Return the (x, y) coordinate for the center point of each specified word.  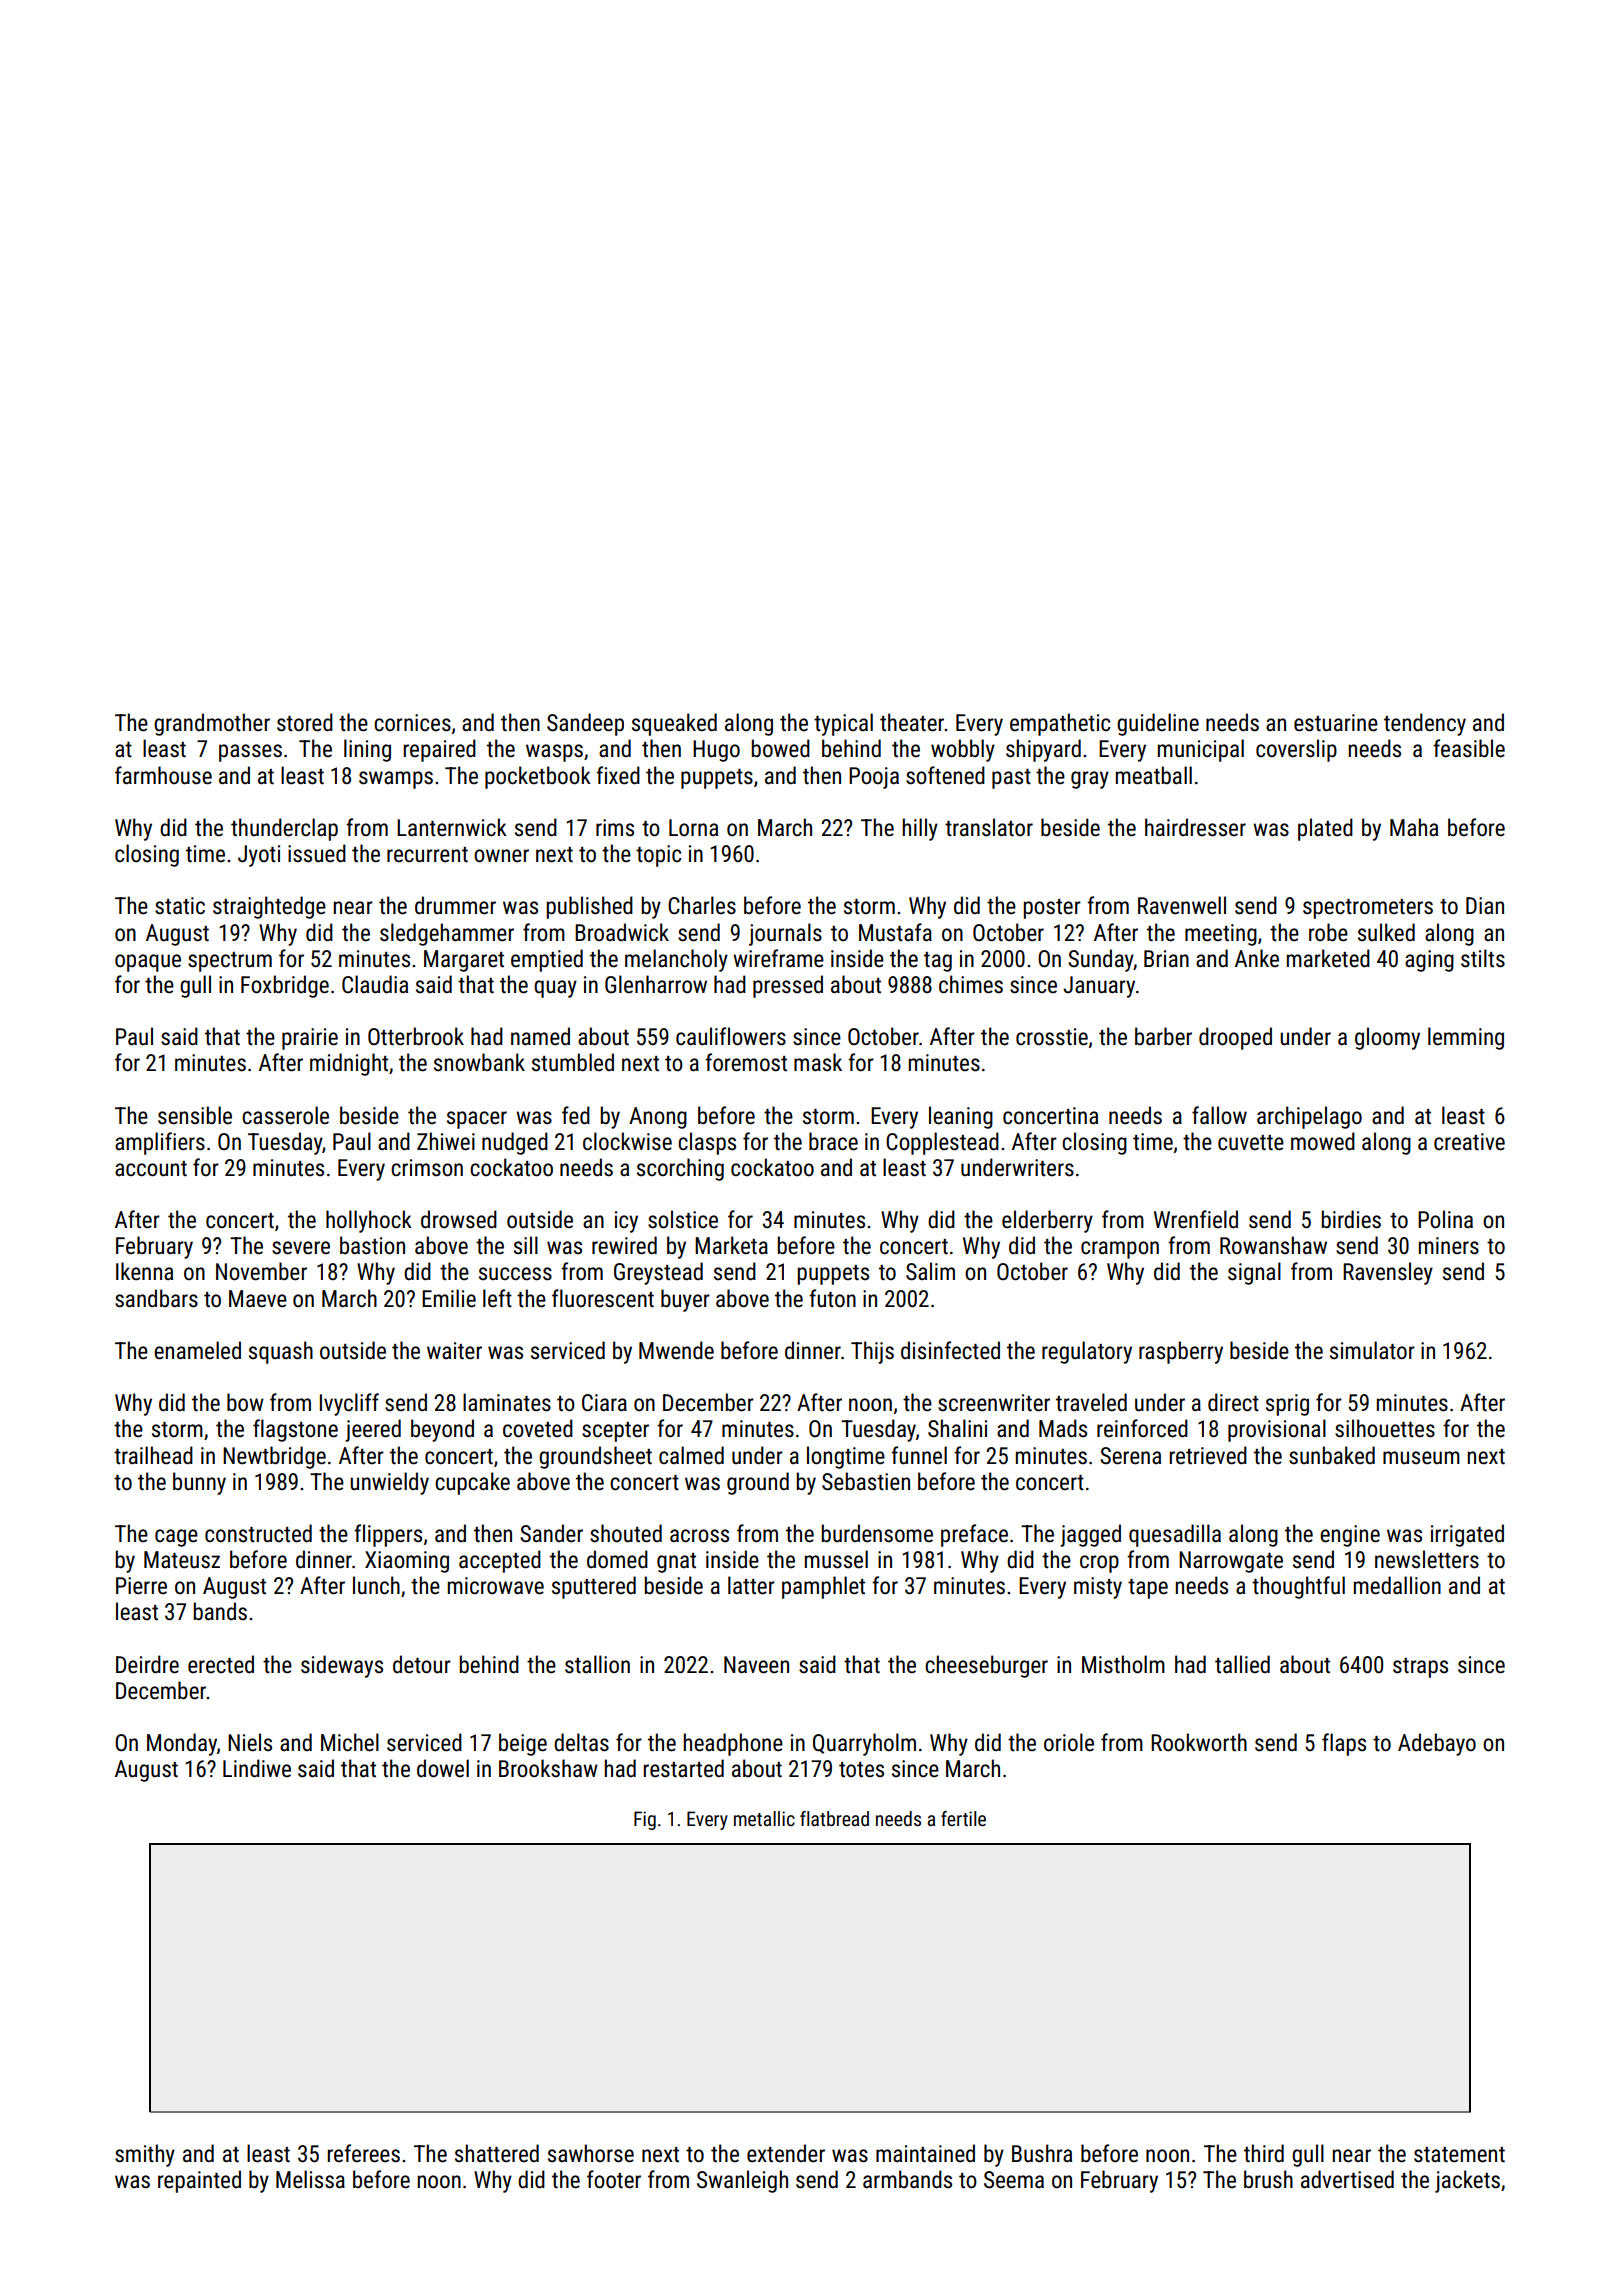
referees (363, 2153)
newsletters (1427, 1559)
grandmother (212, 724)
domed (617, 1559)
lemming (1466, 1038)
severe (301, 1248)
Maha (1414, 827)
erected (221, 1664)
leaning (961, 1117)
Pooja (874, 778)
